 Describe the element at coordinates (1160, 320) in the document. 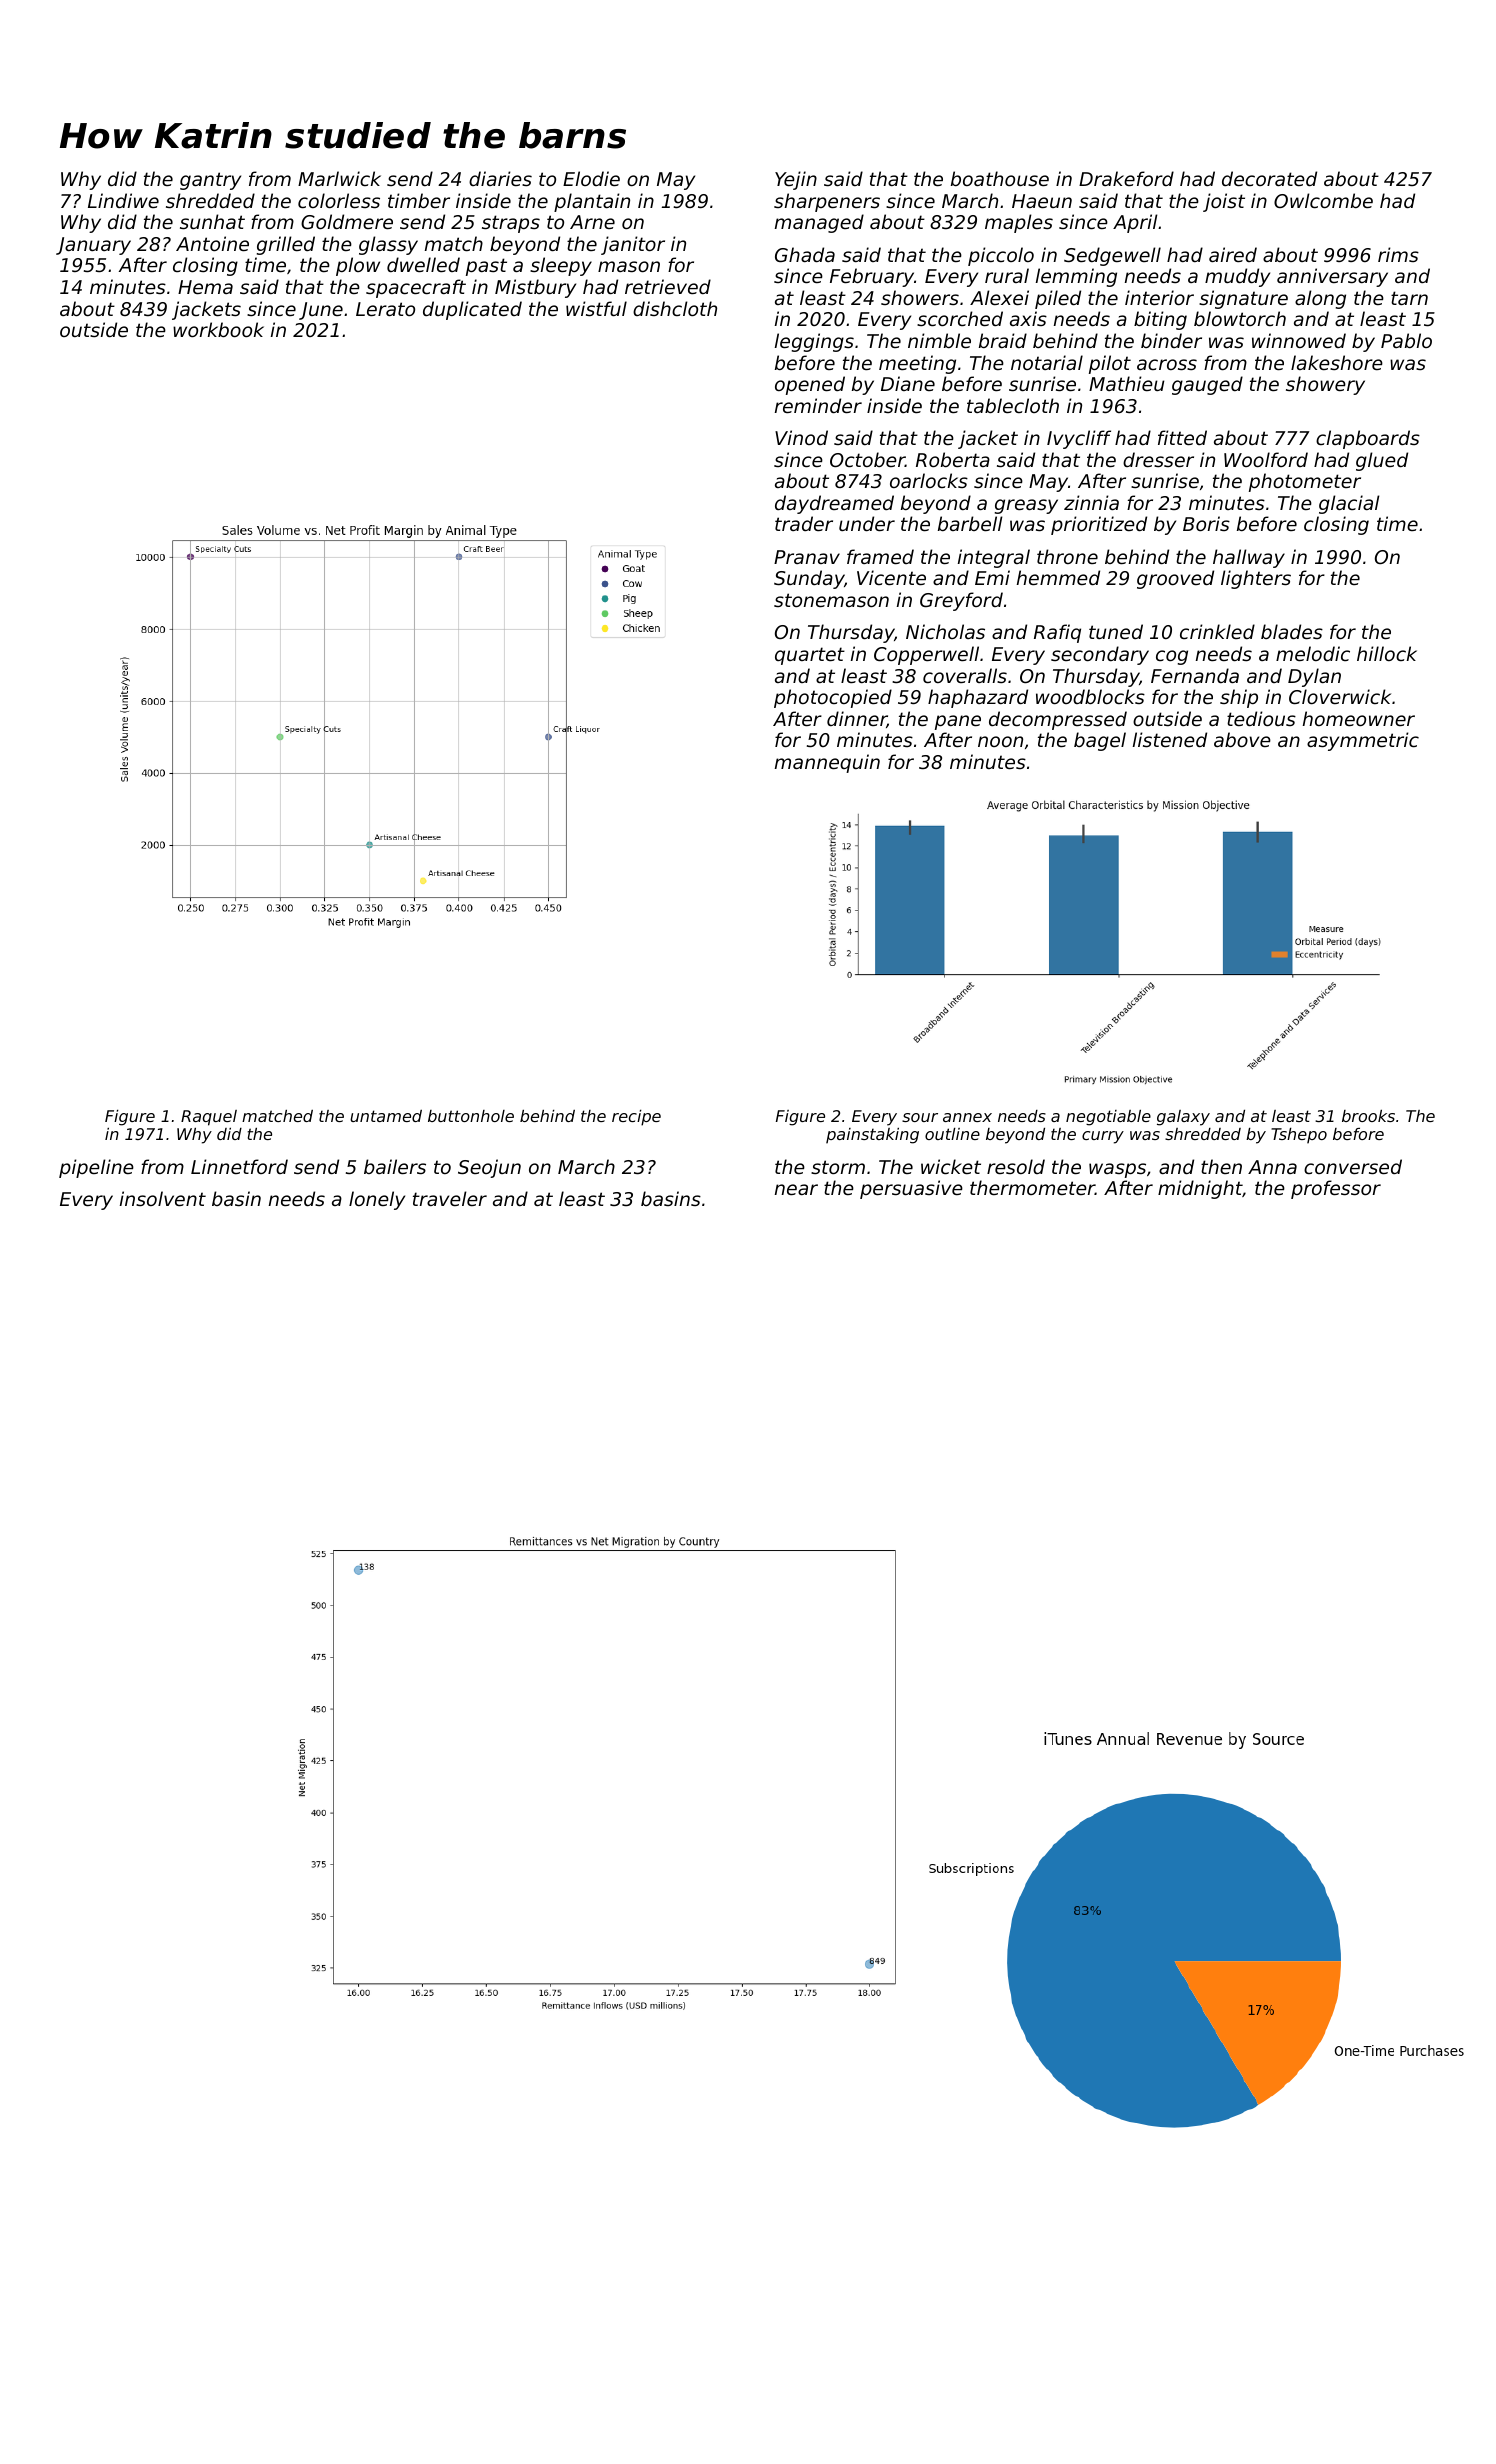

I see `biting` at that location.
